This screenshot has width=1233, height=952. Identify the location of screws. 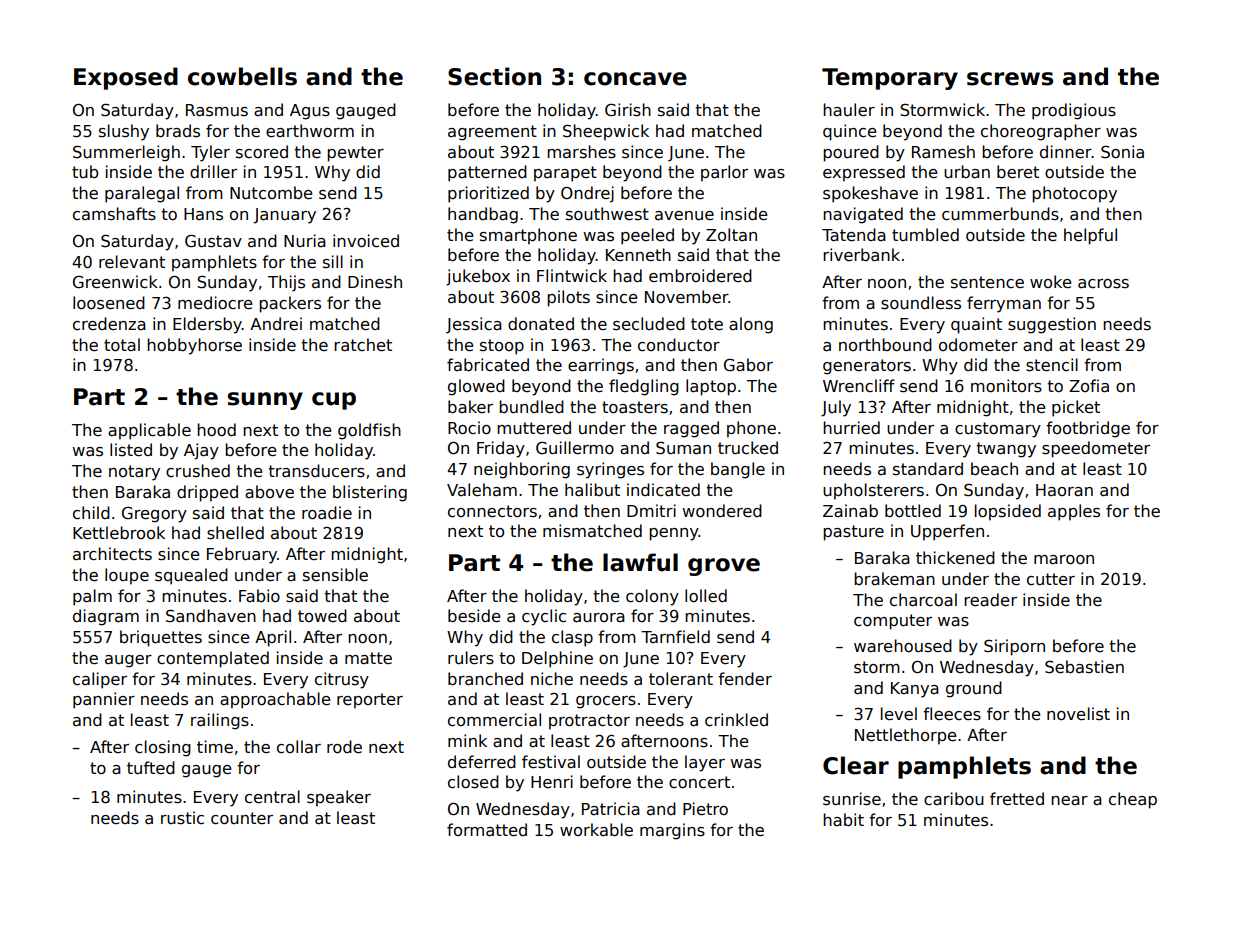
(1010, 79).
